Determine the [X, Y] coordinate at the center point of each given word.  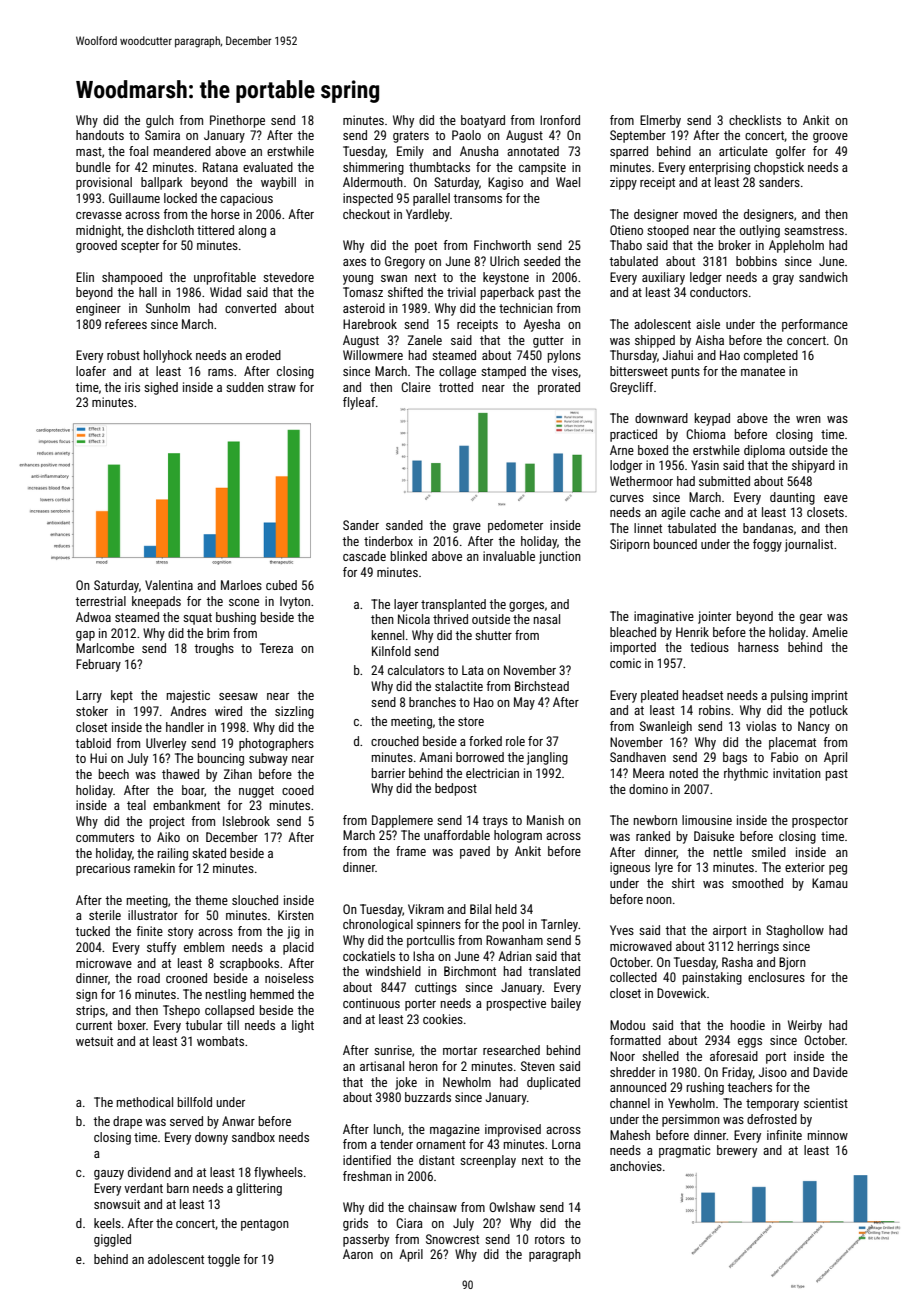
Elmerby [660, 121]
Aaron [358, 1254]
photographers [276, 744]
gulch [160, 121]
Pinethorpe [237, 121]
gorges [526, 607]
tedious [709, 647]
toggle [223, 1260]
